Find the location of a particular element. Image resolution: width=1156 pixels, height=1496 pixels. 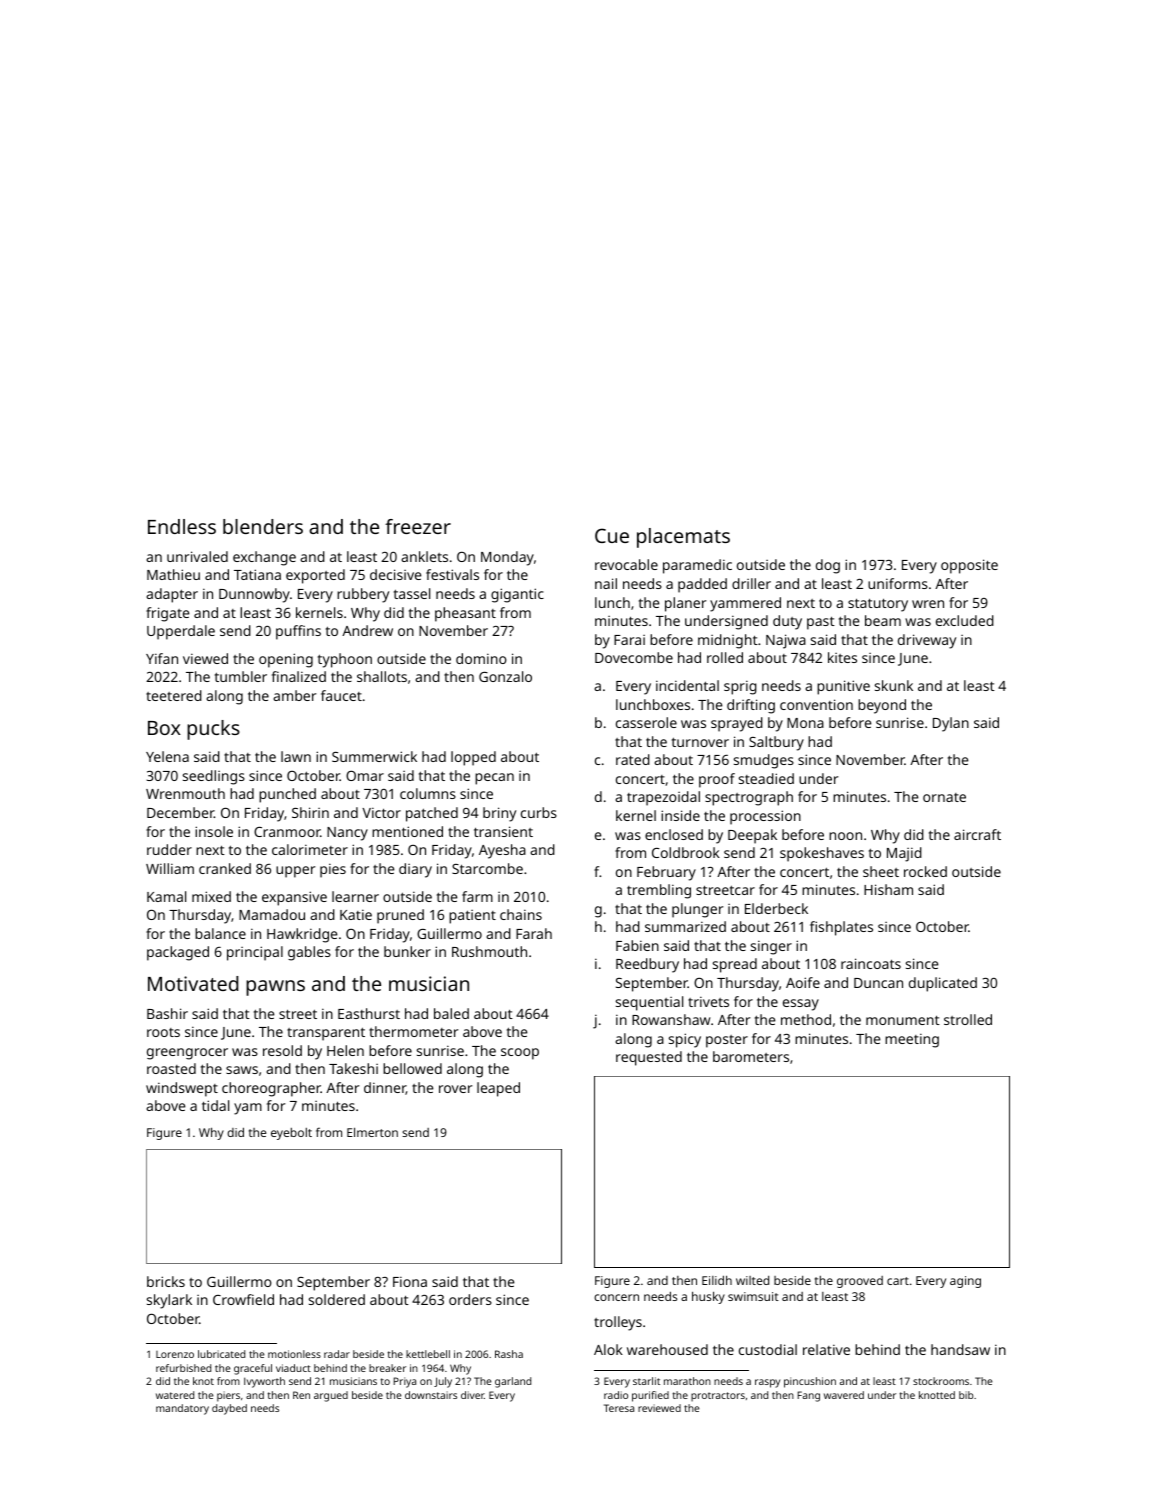

Hisham is located at coordinates (888, 889).
